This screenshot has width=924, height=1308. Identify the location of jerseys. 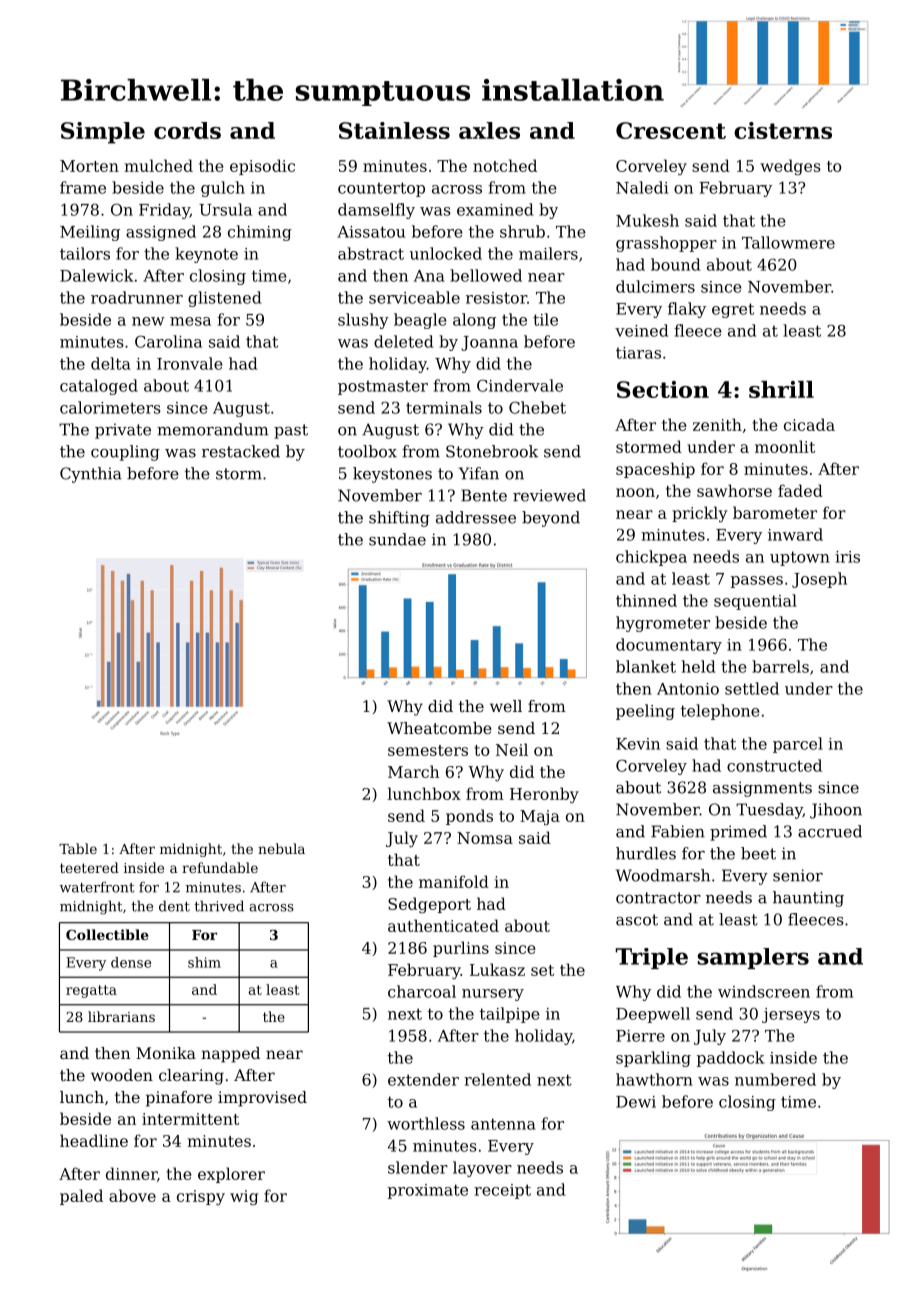
(791, 1015).
